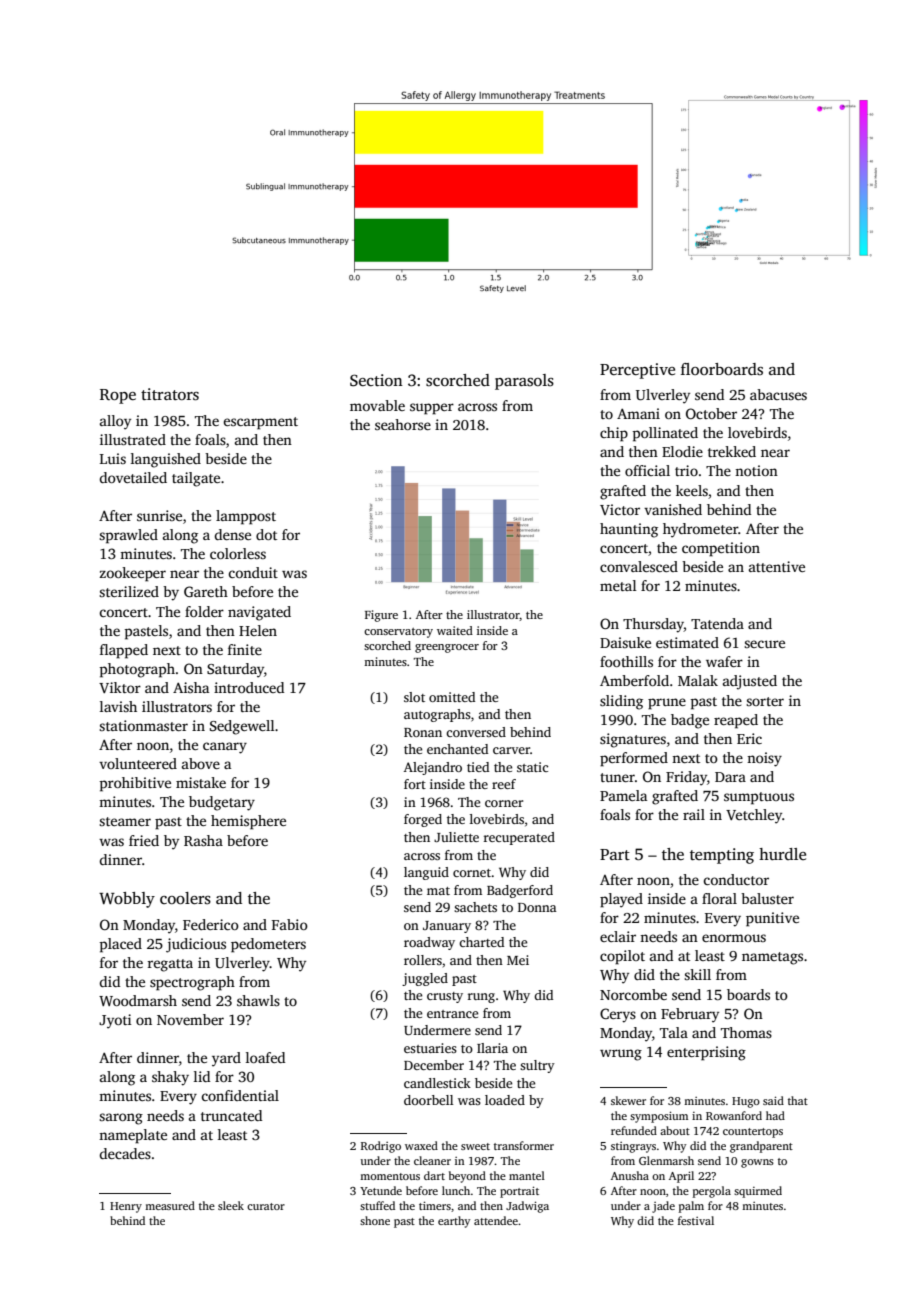 The height and width of the screenshot is (1316, 908). What do you see at coordinates (746, 1102) in the screenshot?
I see `Hugo` at bounding box center [746, 1102].
